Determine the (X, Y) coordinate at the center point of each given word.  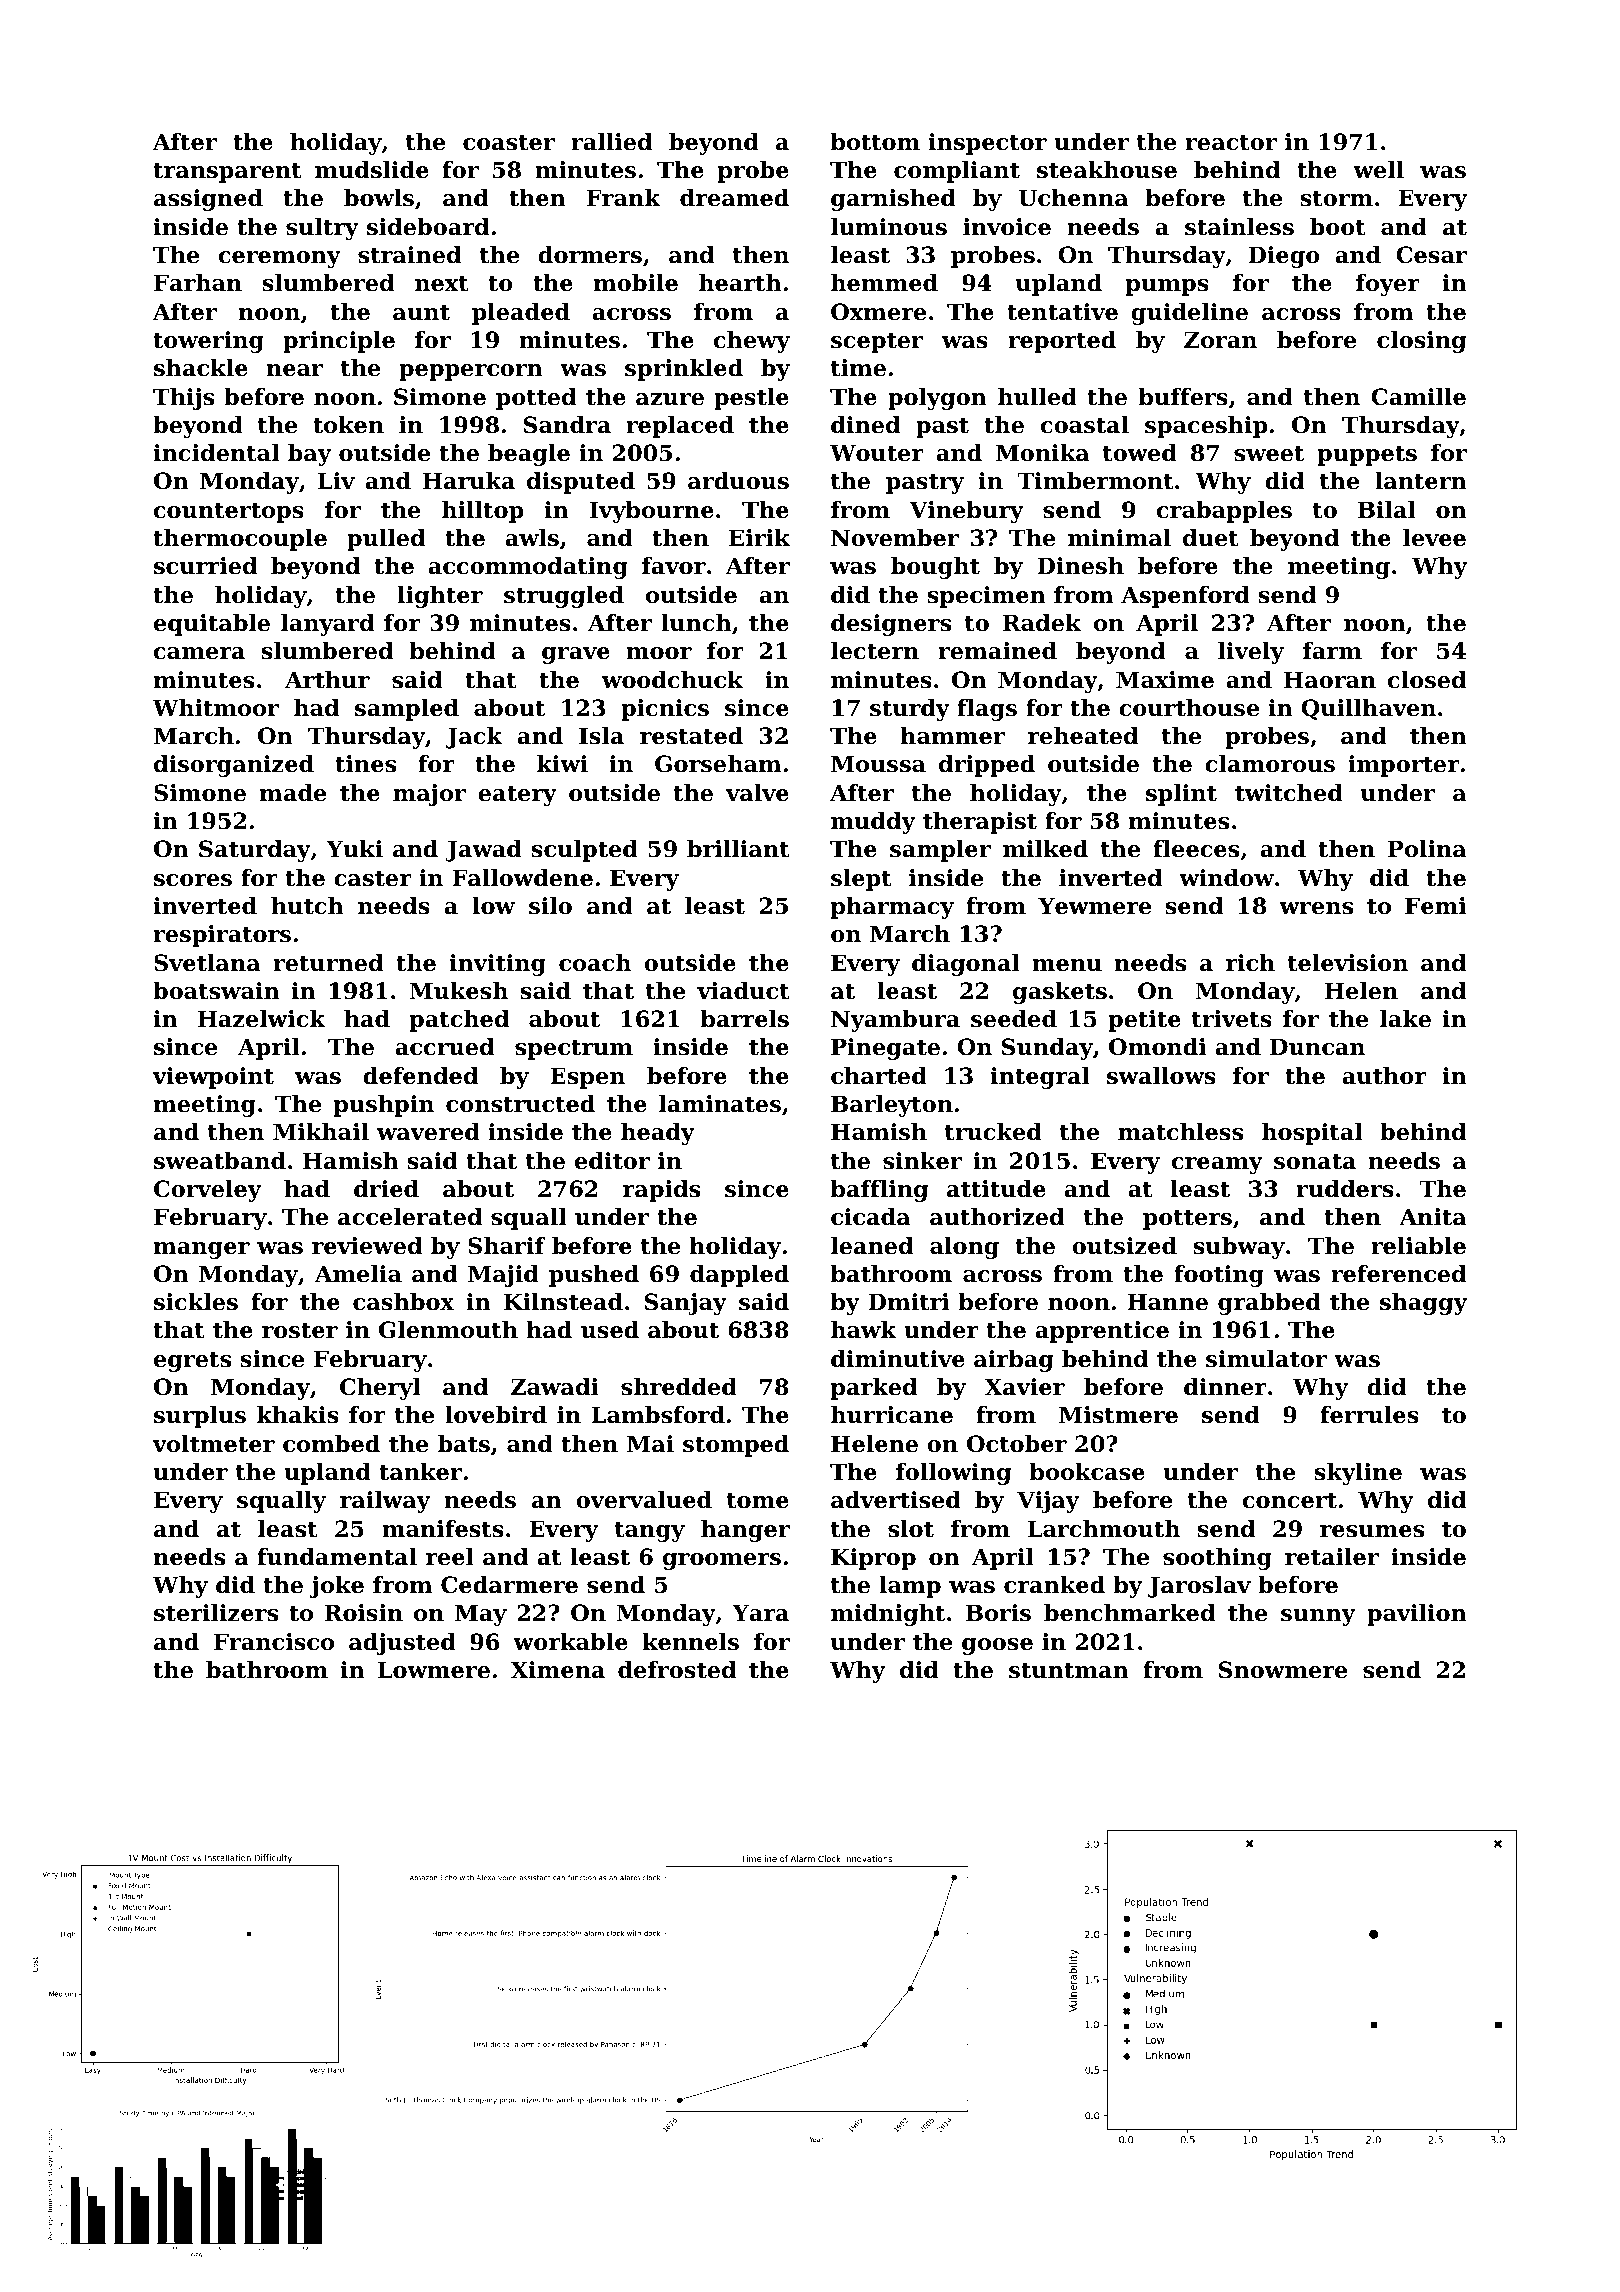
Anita (1433, 1217)
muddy (873, 823)
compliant (957, 172)
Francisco (274, 1642)
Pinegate (885, 1049)
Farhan (198, 283)
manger (202, 1250)
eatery (517, 795)
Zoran (1220, 340)
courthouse (1189, 708)
